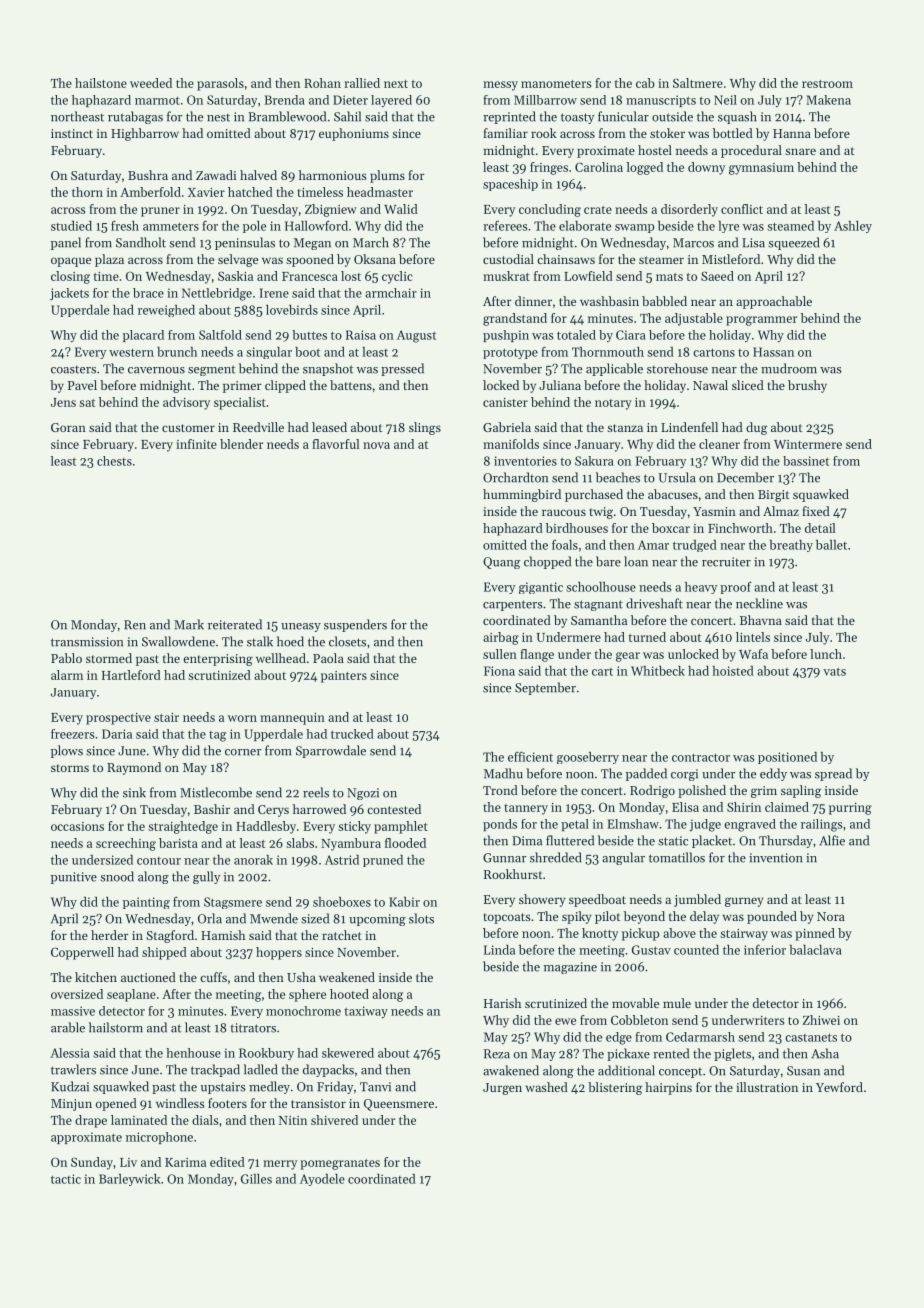 This document has height=1308, width=924. I want to click on tactic, so click(66, 1179).
